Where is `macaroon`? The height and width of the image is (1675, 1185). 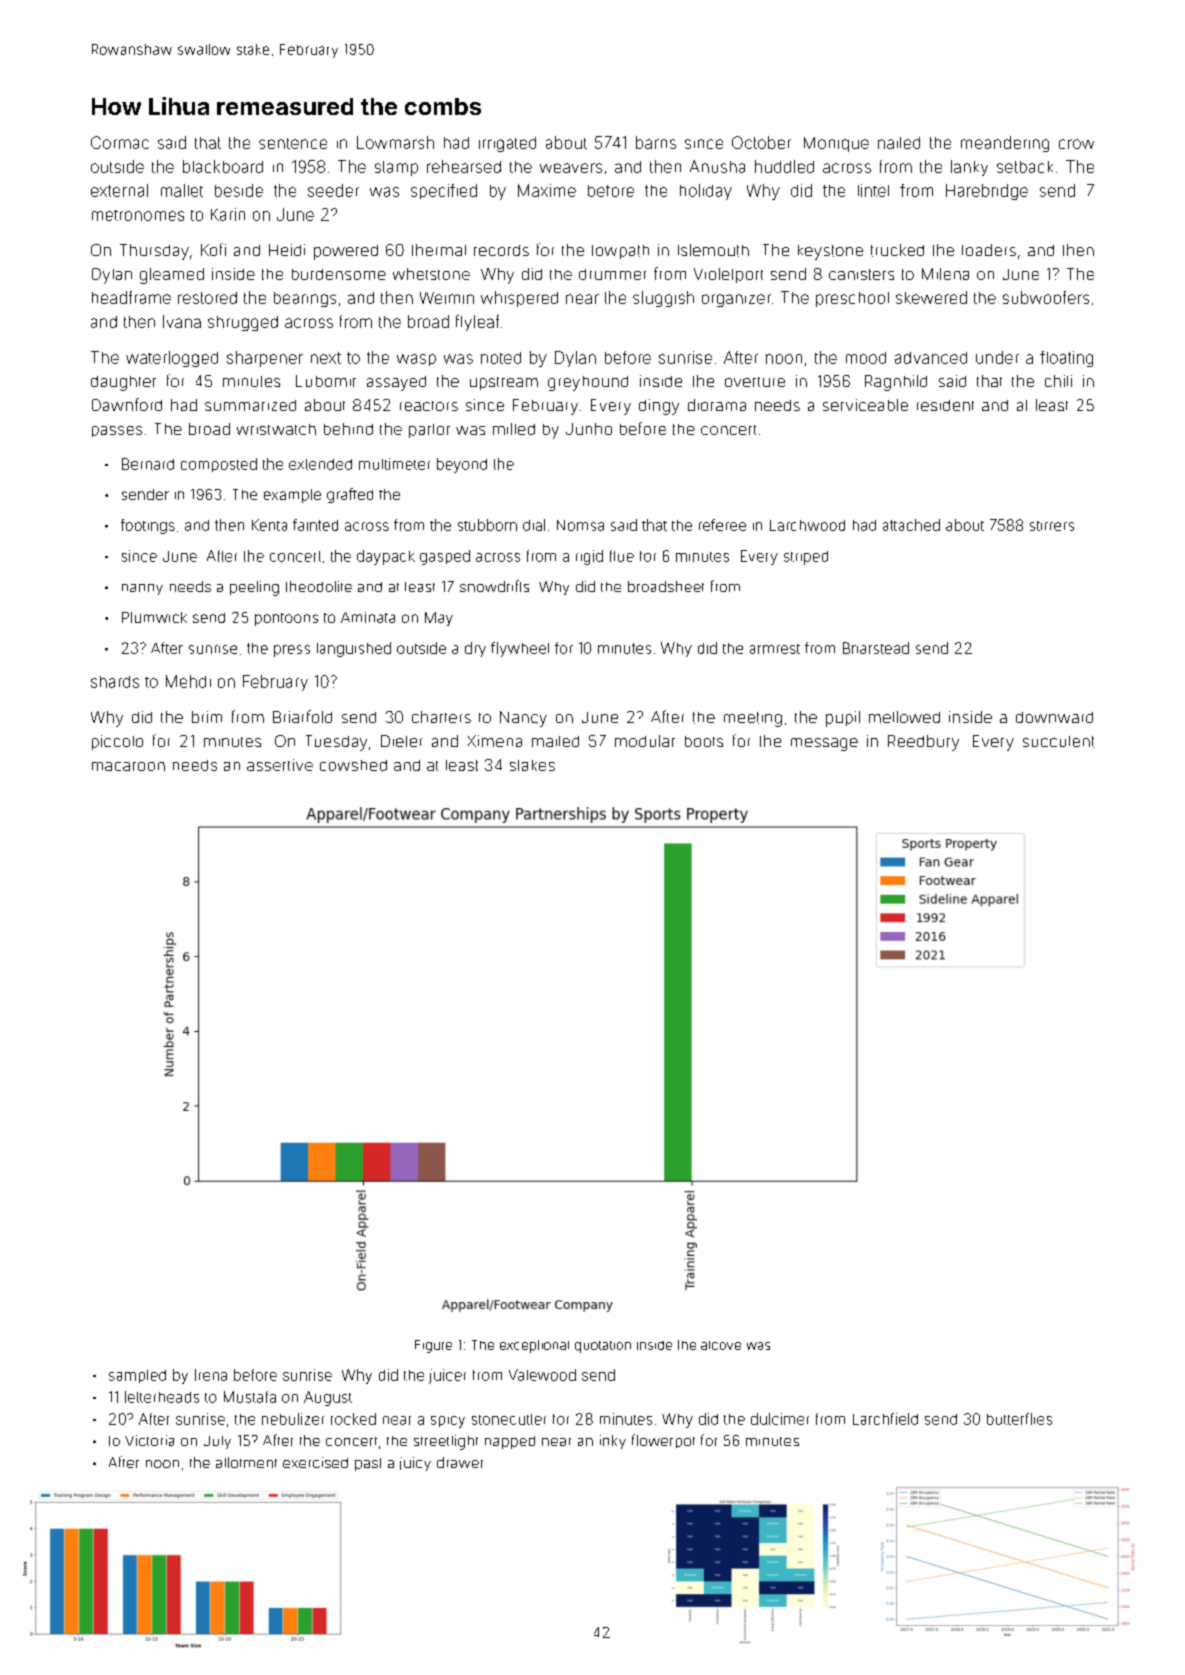
macaroon is located at coordinates (128, 766).
